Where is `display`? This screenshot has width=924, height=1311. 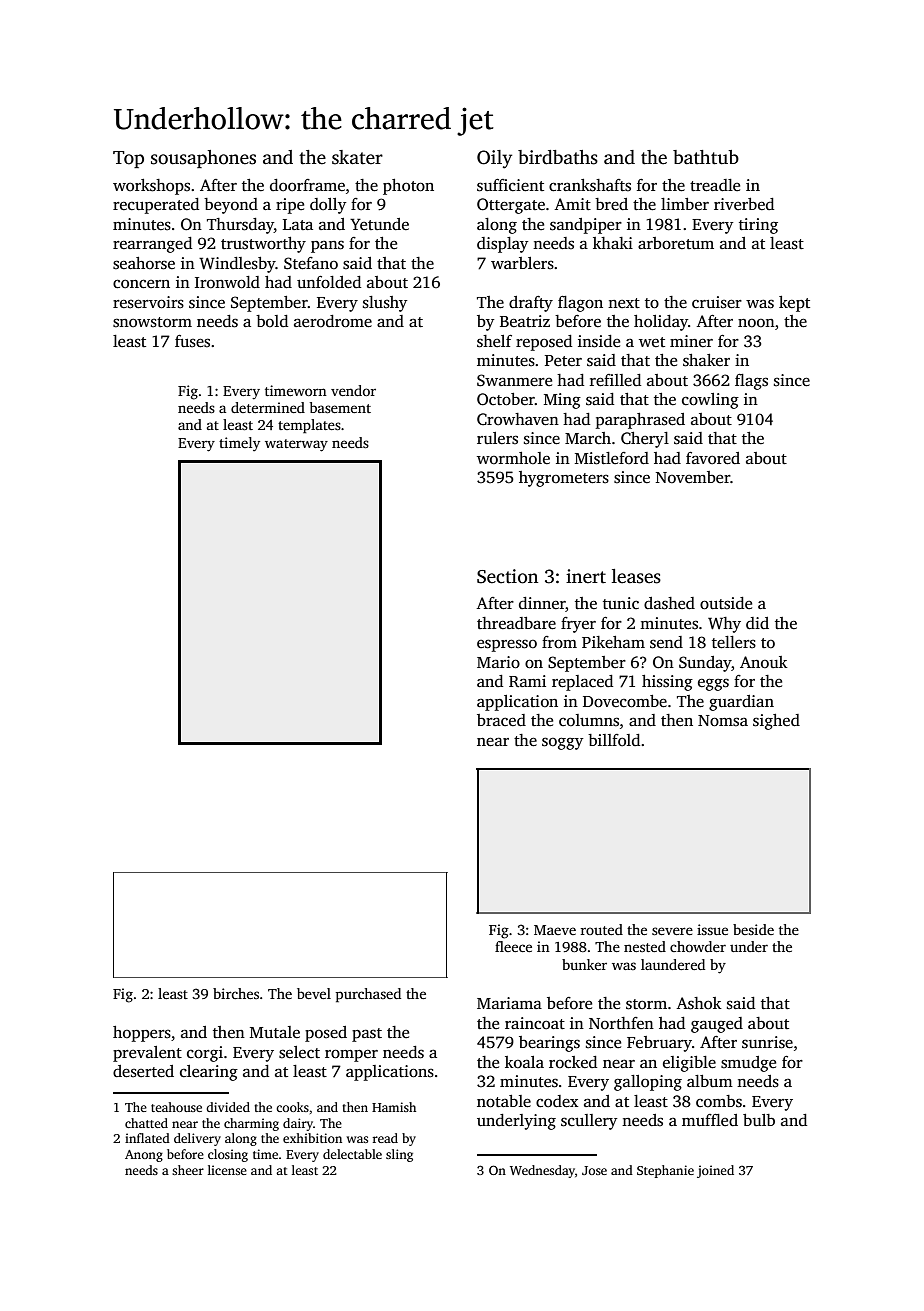 display is located at coordinates (503, 245).
